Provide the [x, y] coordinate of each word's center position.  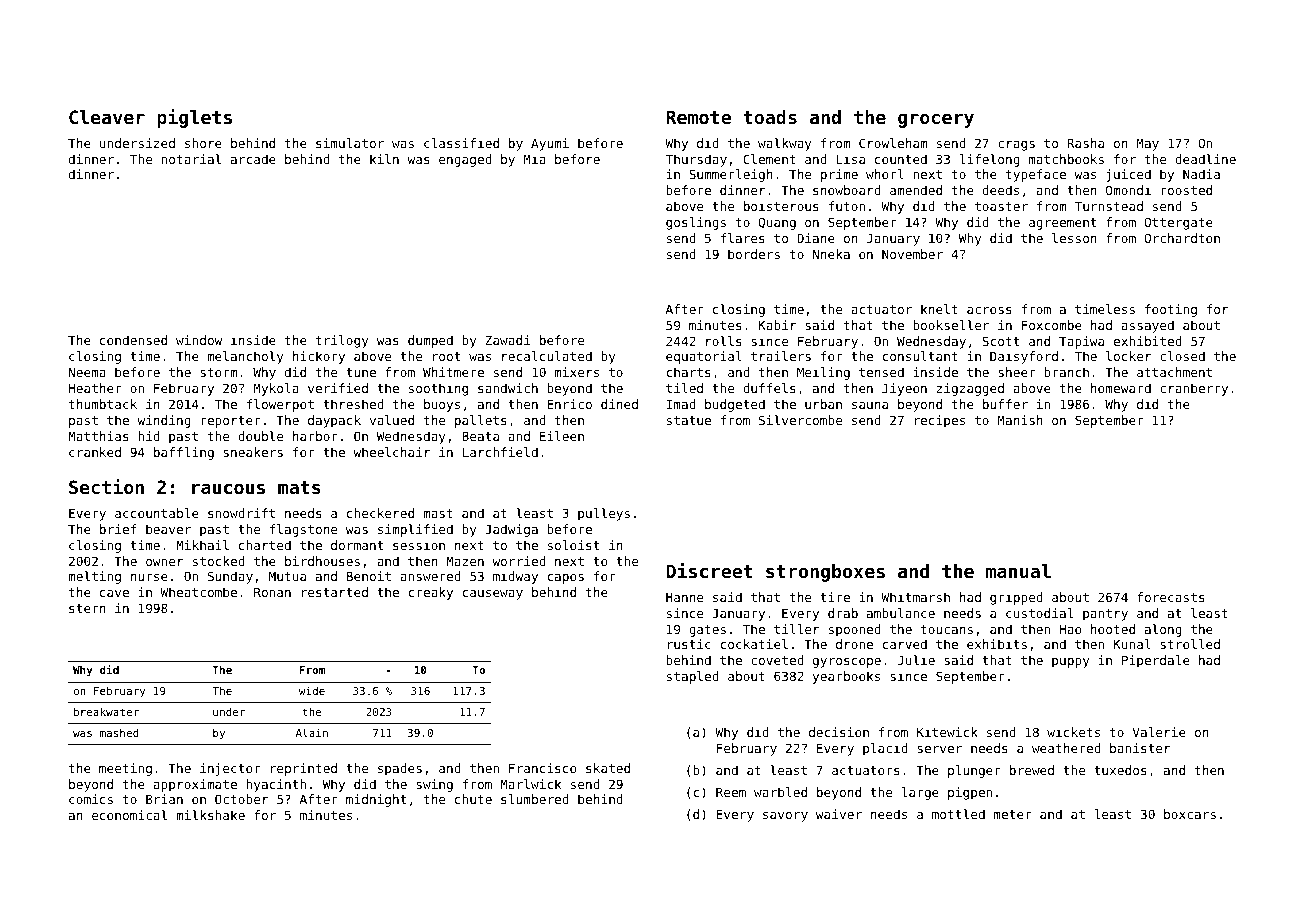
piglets [194, 118]
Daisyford [1024, 357]
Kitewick [947, 732]
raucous [228, 489]
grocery [936, 121]
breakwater [106, 711]
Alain [312, 732]
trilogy [342, 341]
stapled [693, 677]
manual [1018, 571]
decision [839, 732]
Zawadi [507, 340]
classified [461, 143]
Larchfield [500, 452]
